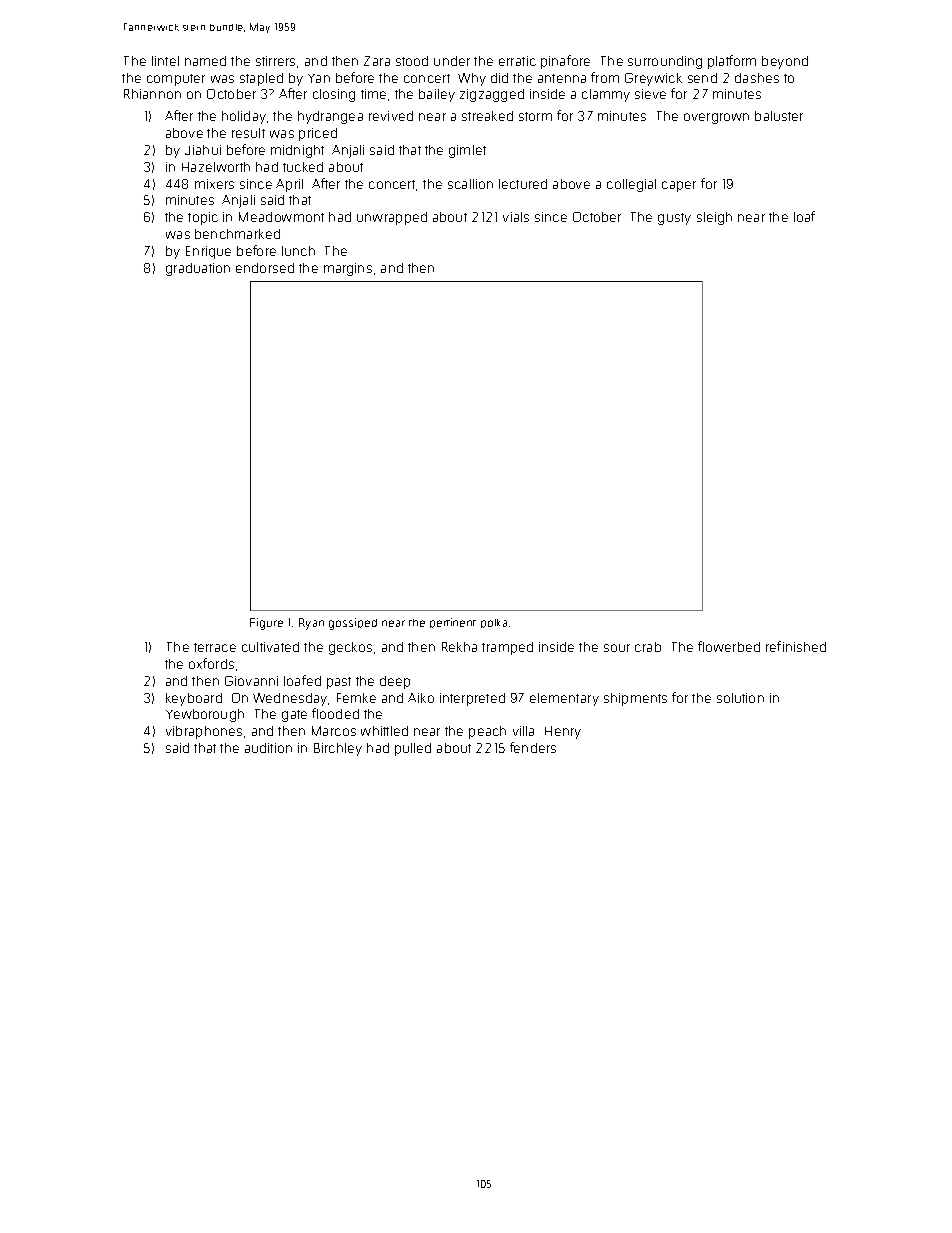 The width and height of the image is (952, 1233). Describe the element at coordinates (523, 731) in the image. I see `villa` at that location.
